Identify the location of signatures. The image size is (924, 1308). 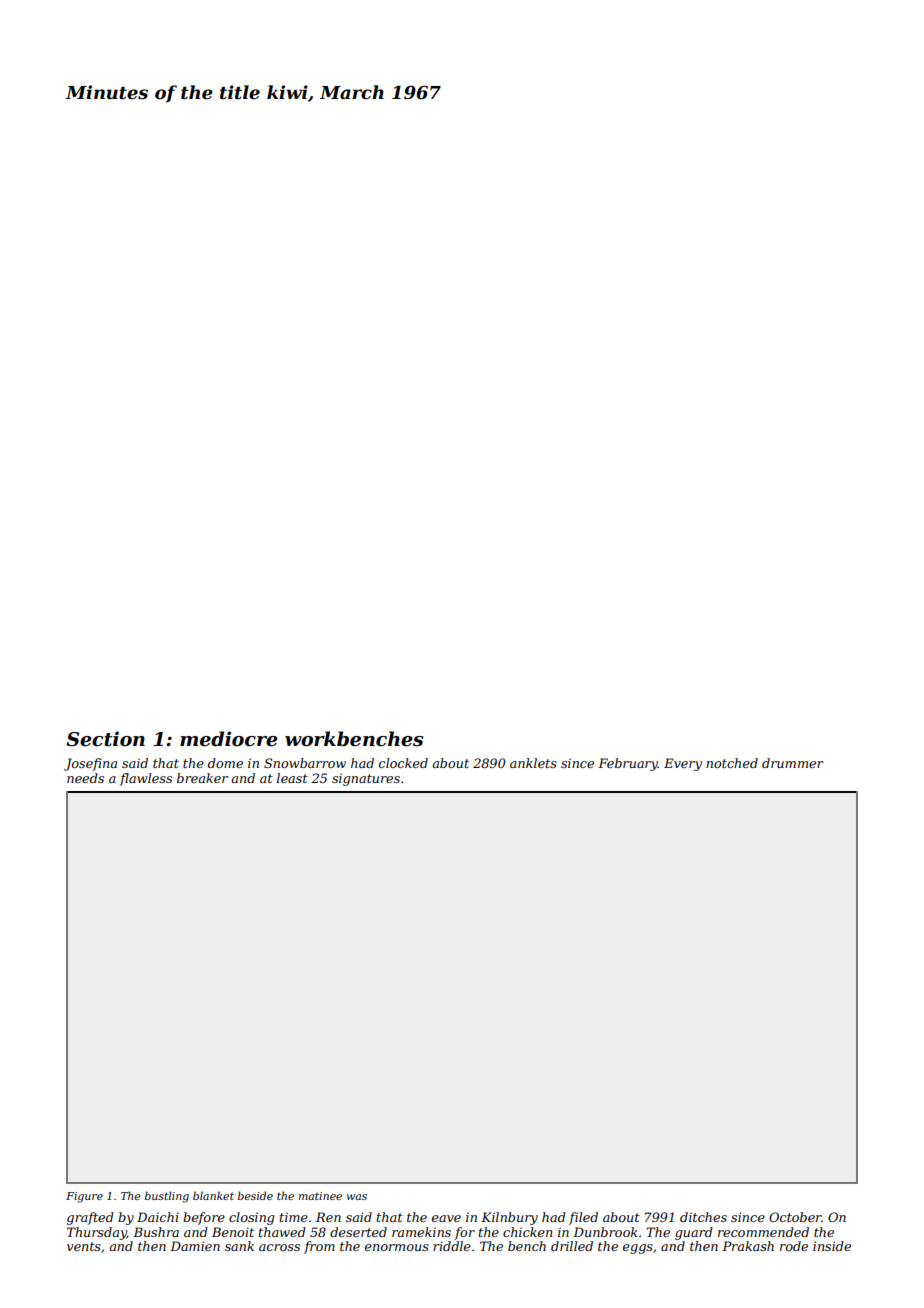
(366, 779).
